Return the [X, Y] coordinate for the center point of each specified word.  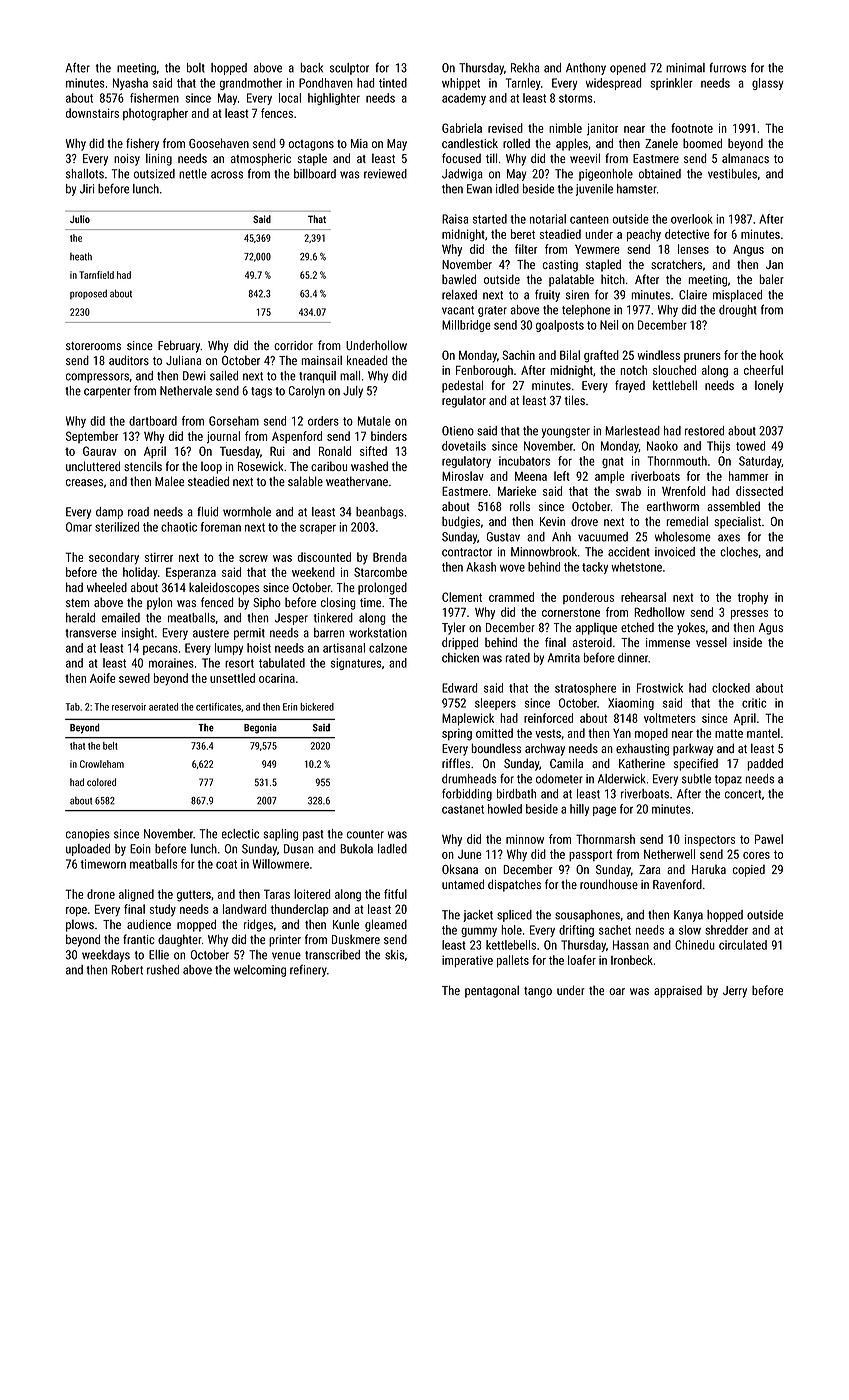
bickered [317, 707]
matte [729, 733]
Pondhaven [326, 83]
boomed [702, 143]
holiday [140, 573]
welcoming [260, 971]
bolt [196, 68]
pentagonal [492, 991]
